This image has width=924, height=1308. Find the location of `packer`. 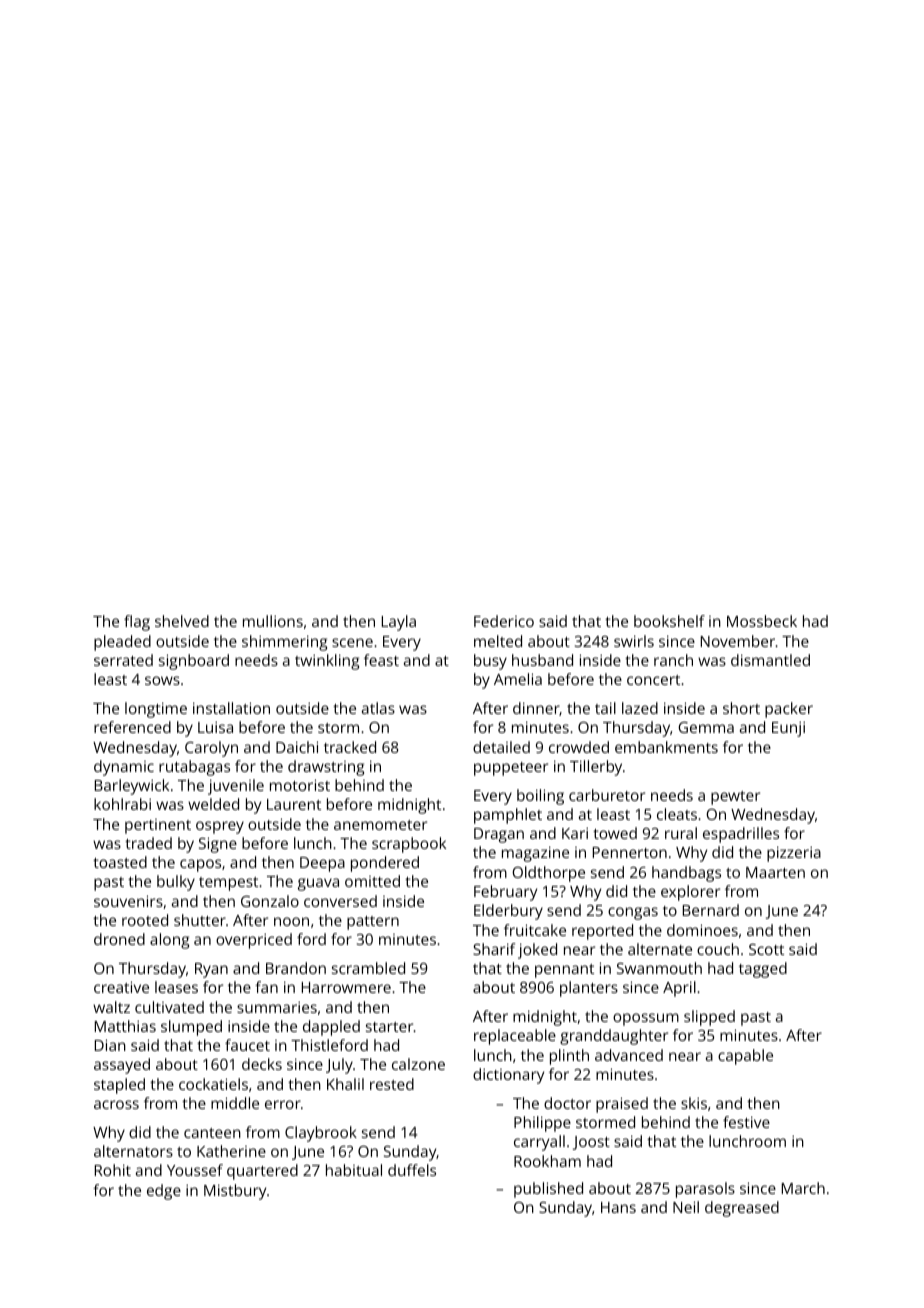

packer is located at coordinates (789, 710).
